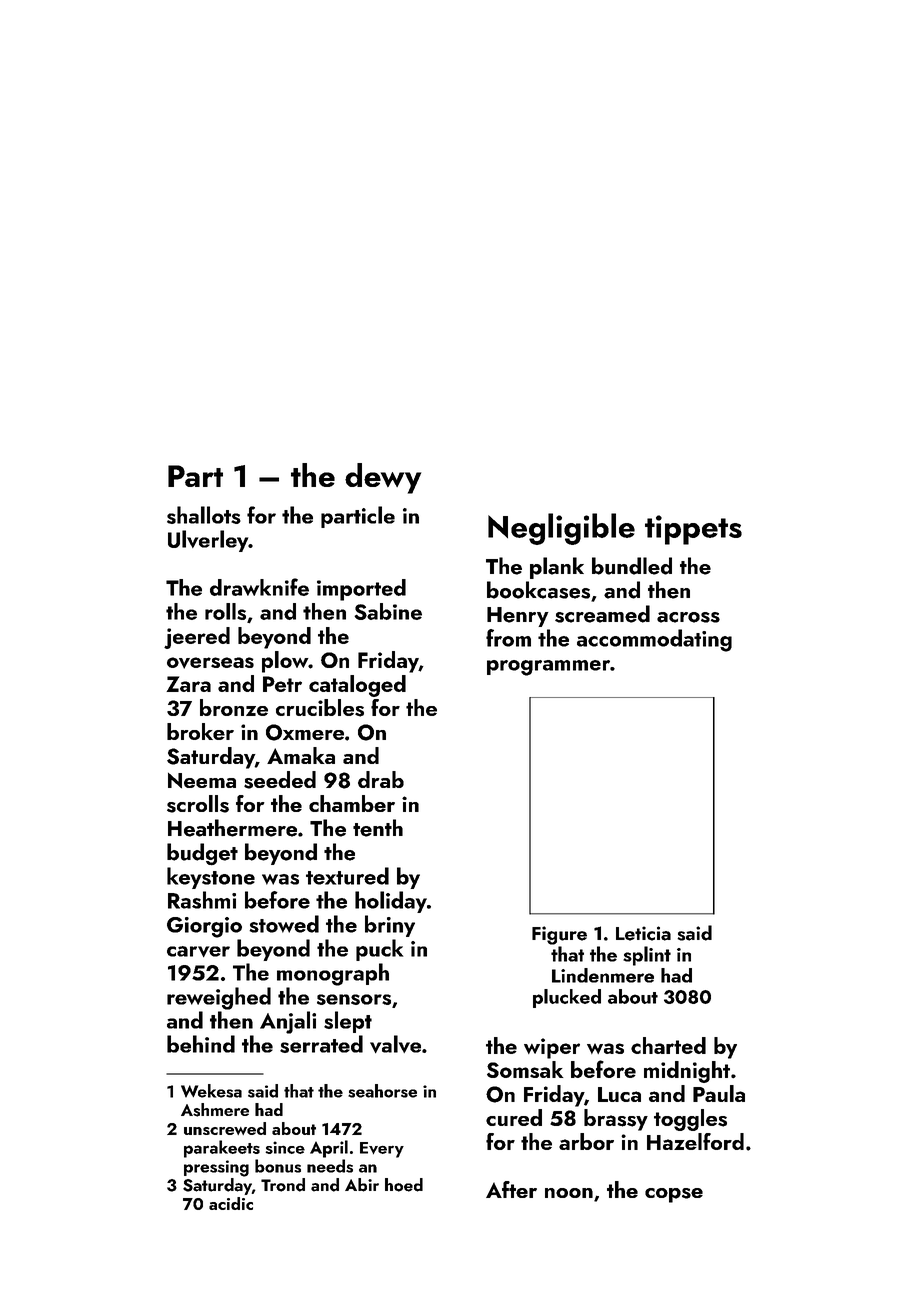  I want to click on cataloged, so click(357, 686).
